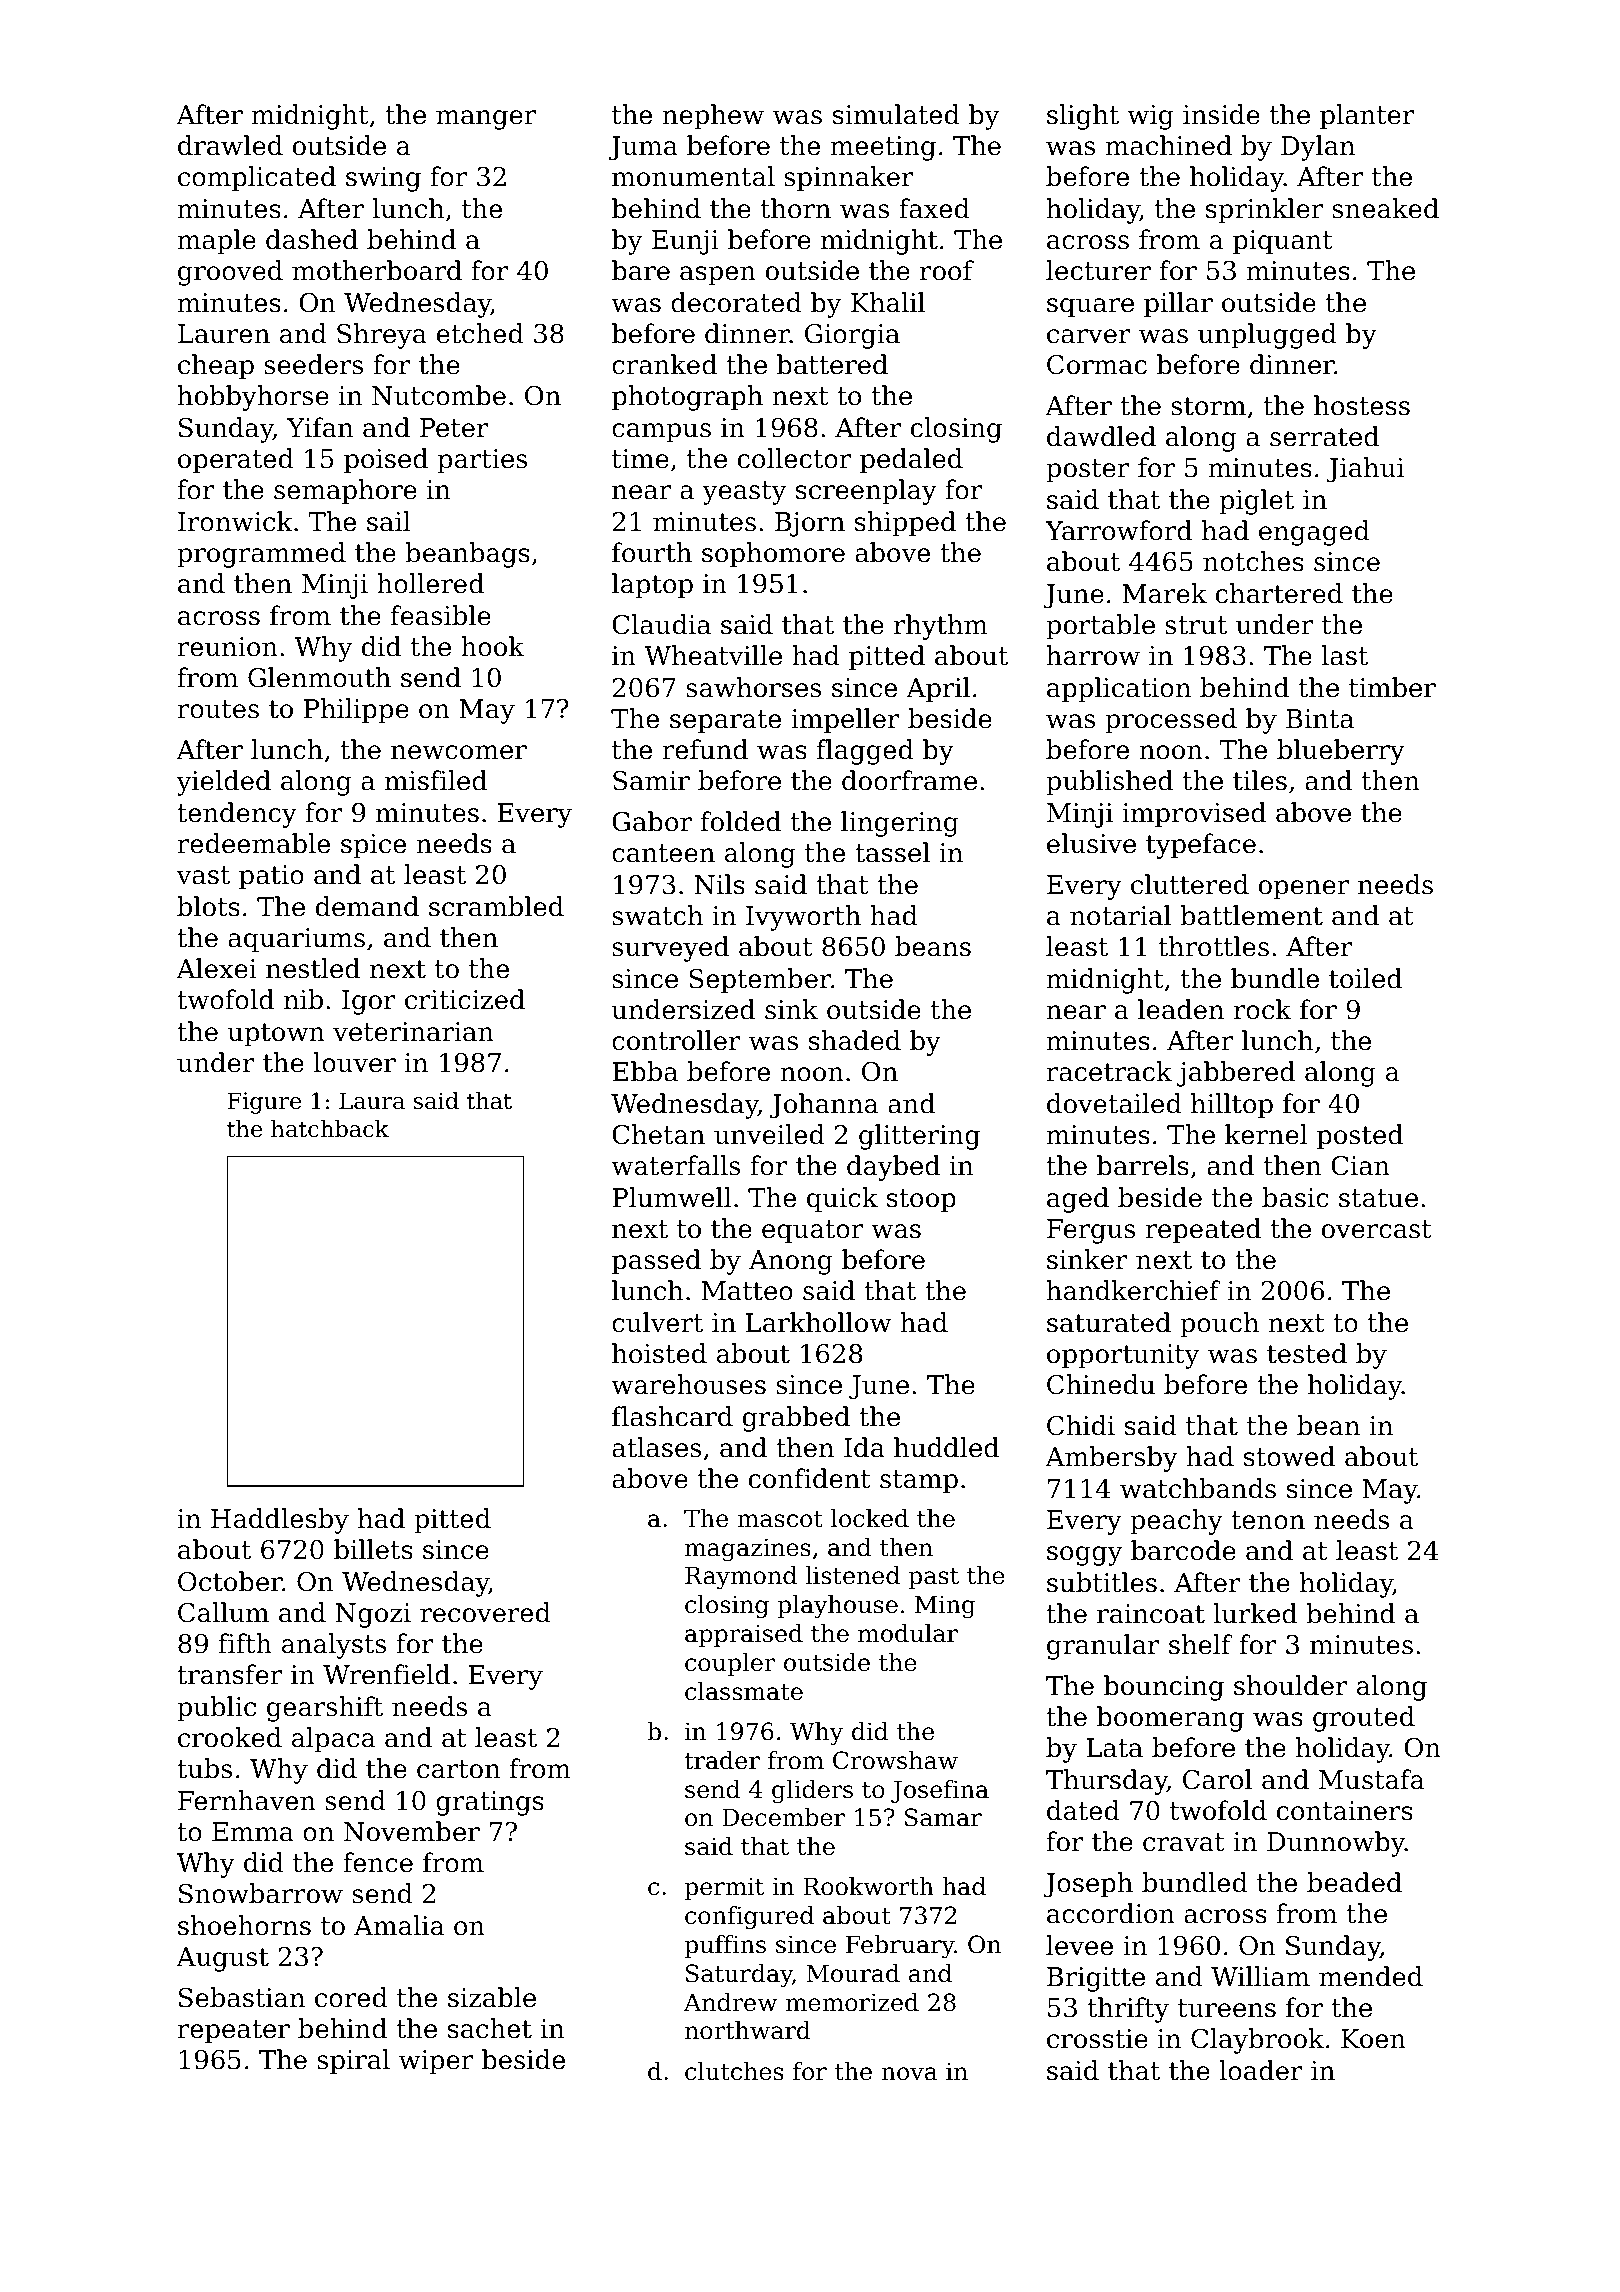  I want to click on separate, so click(725, 722).
